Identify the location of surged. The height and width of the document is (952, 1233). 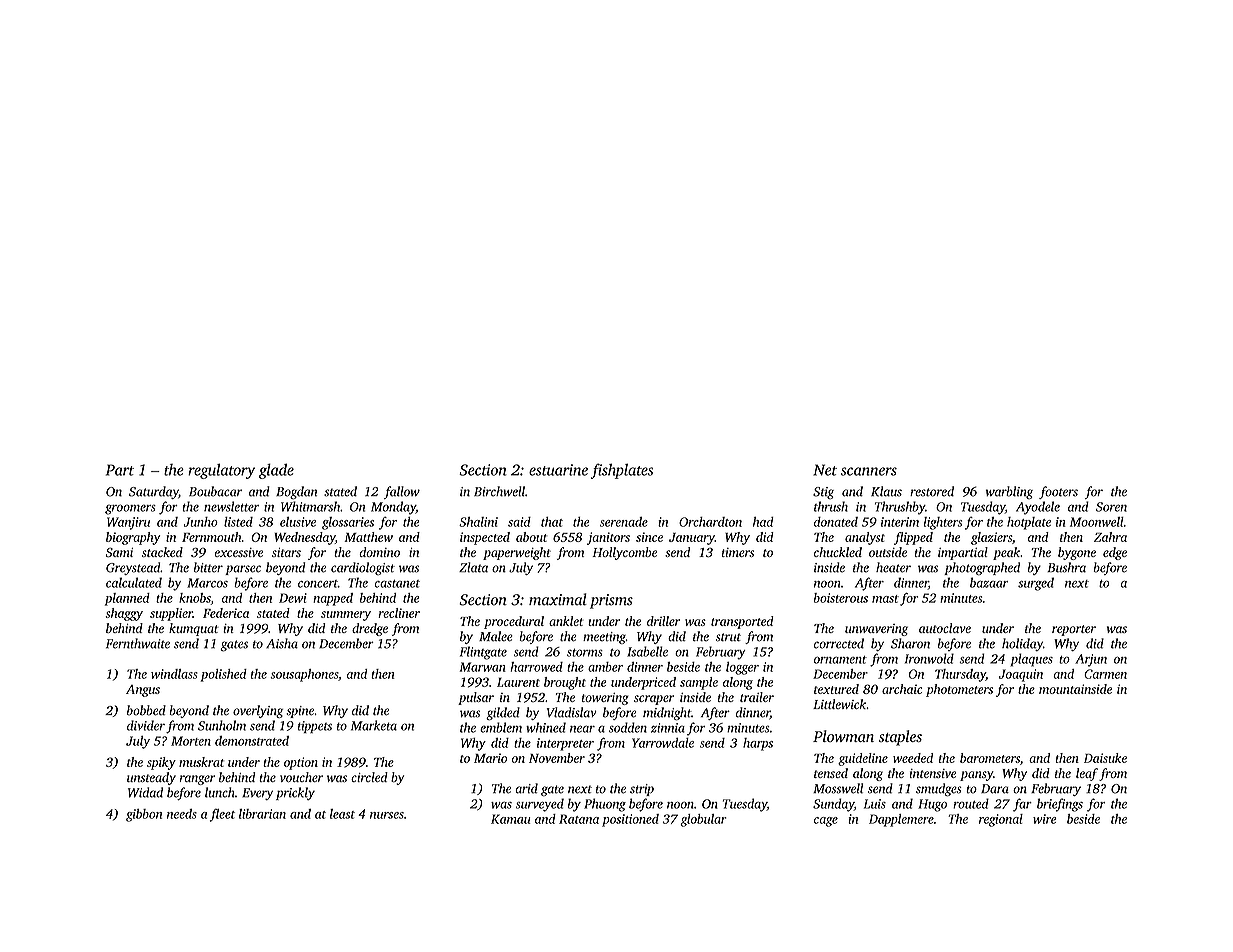
(1036, 584).
